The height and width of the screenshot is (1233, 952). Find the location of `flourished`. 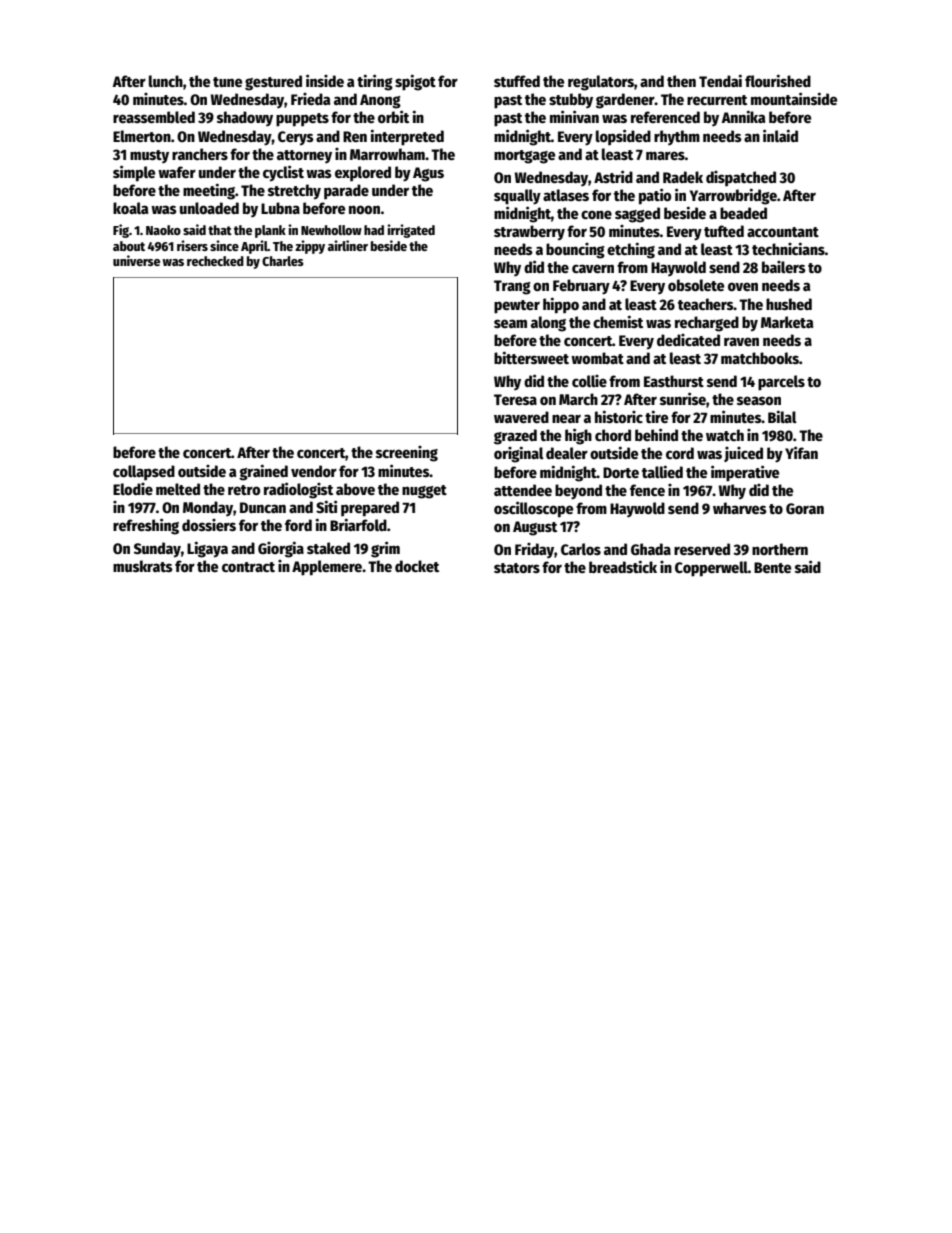

flourished is located at coordinates (778, 80).
